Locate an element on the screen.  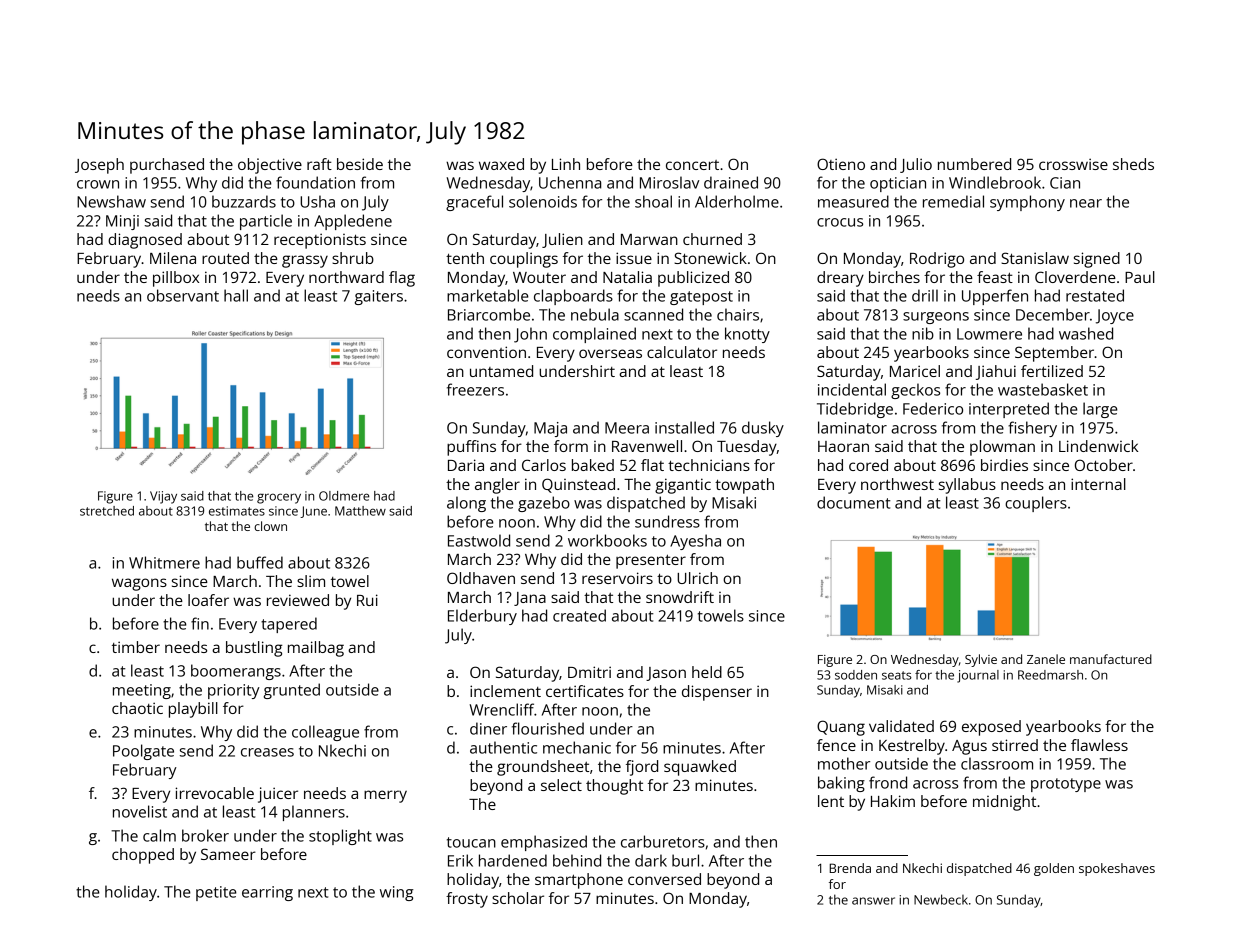
particle is located at coordinates (266, 222).
